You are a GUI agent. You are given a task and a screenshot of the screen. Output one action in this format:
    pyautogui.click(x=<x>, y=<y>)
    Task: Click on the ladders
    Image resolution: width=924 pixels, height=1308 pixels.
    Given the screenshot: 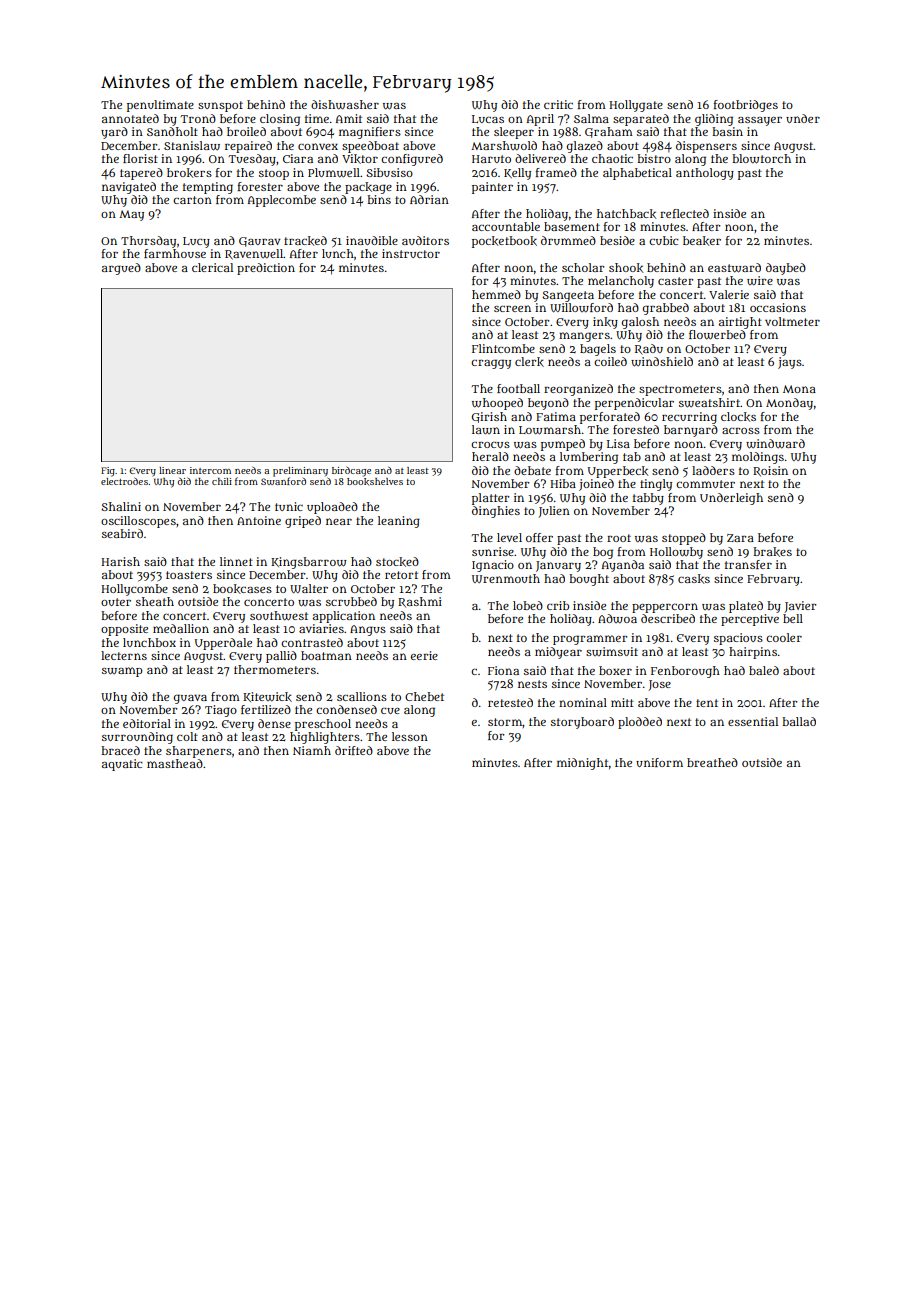 What is the action you would take?
    pyautogui.click(x=713, y=470)
